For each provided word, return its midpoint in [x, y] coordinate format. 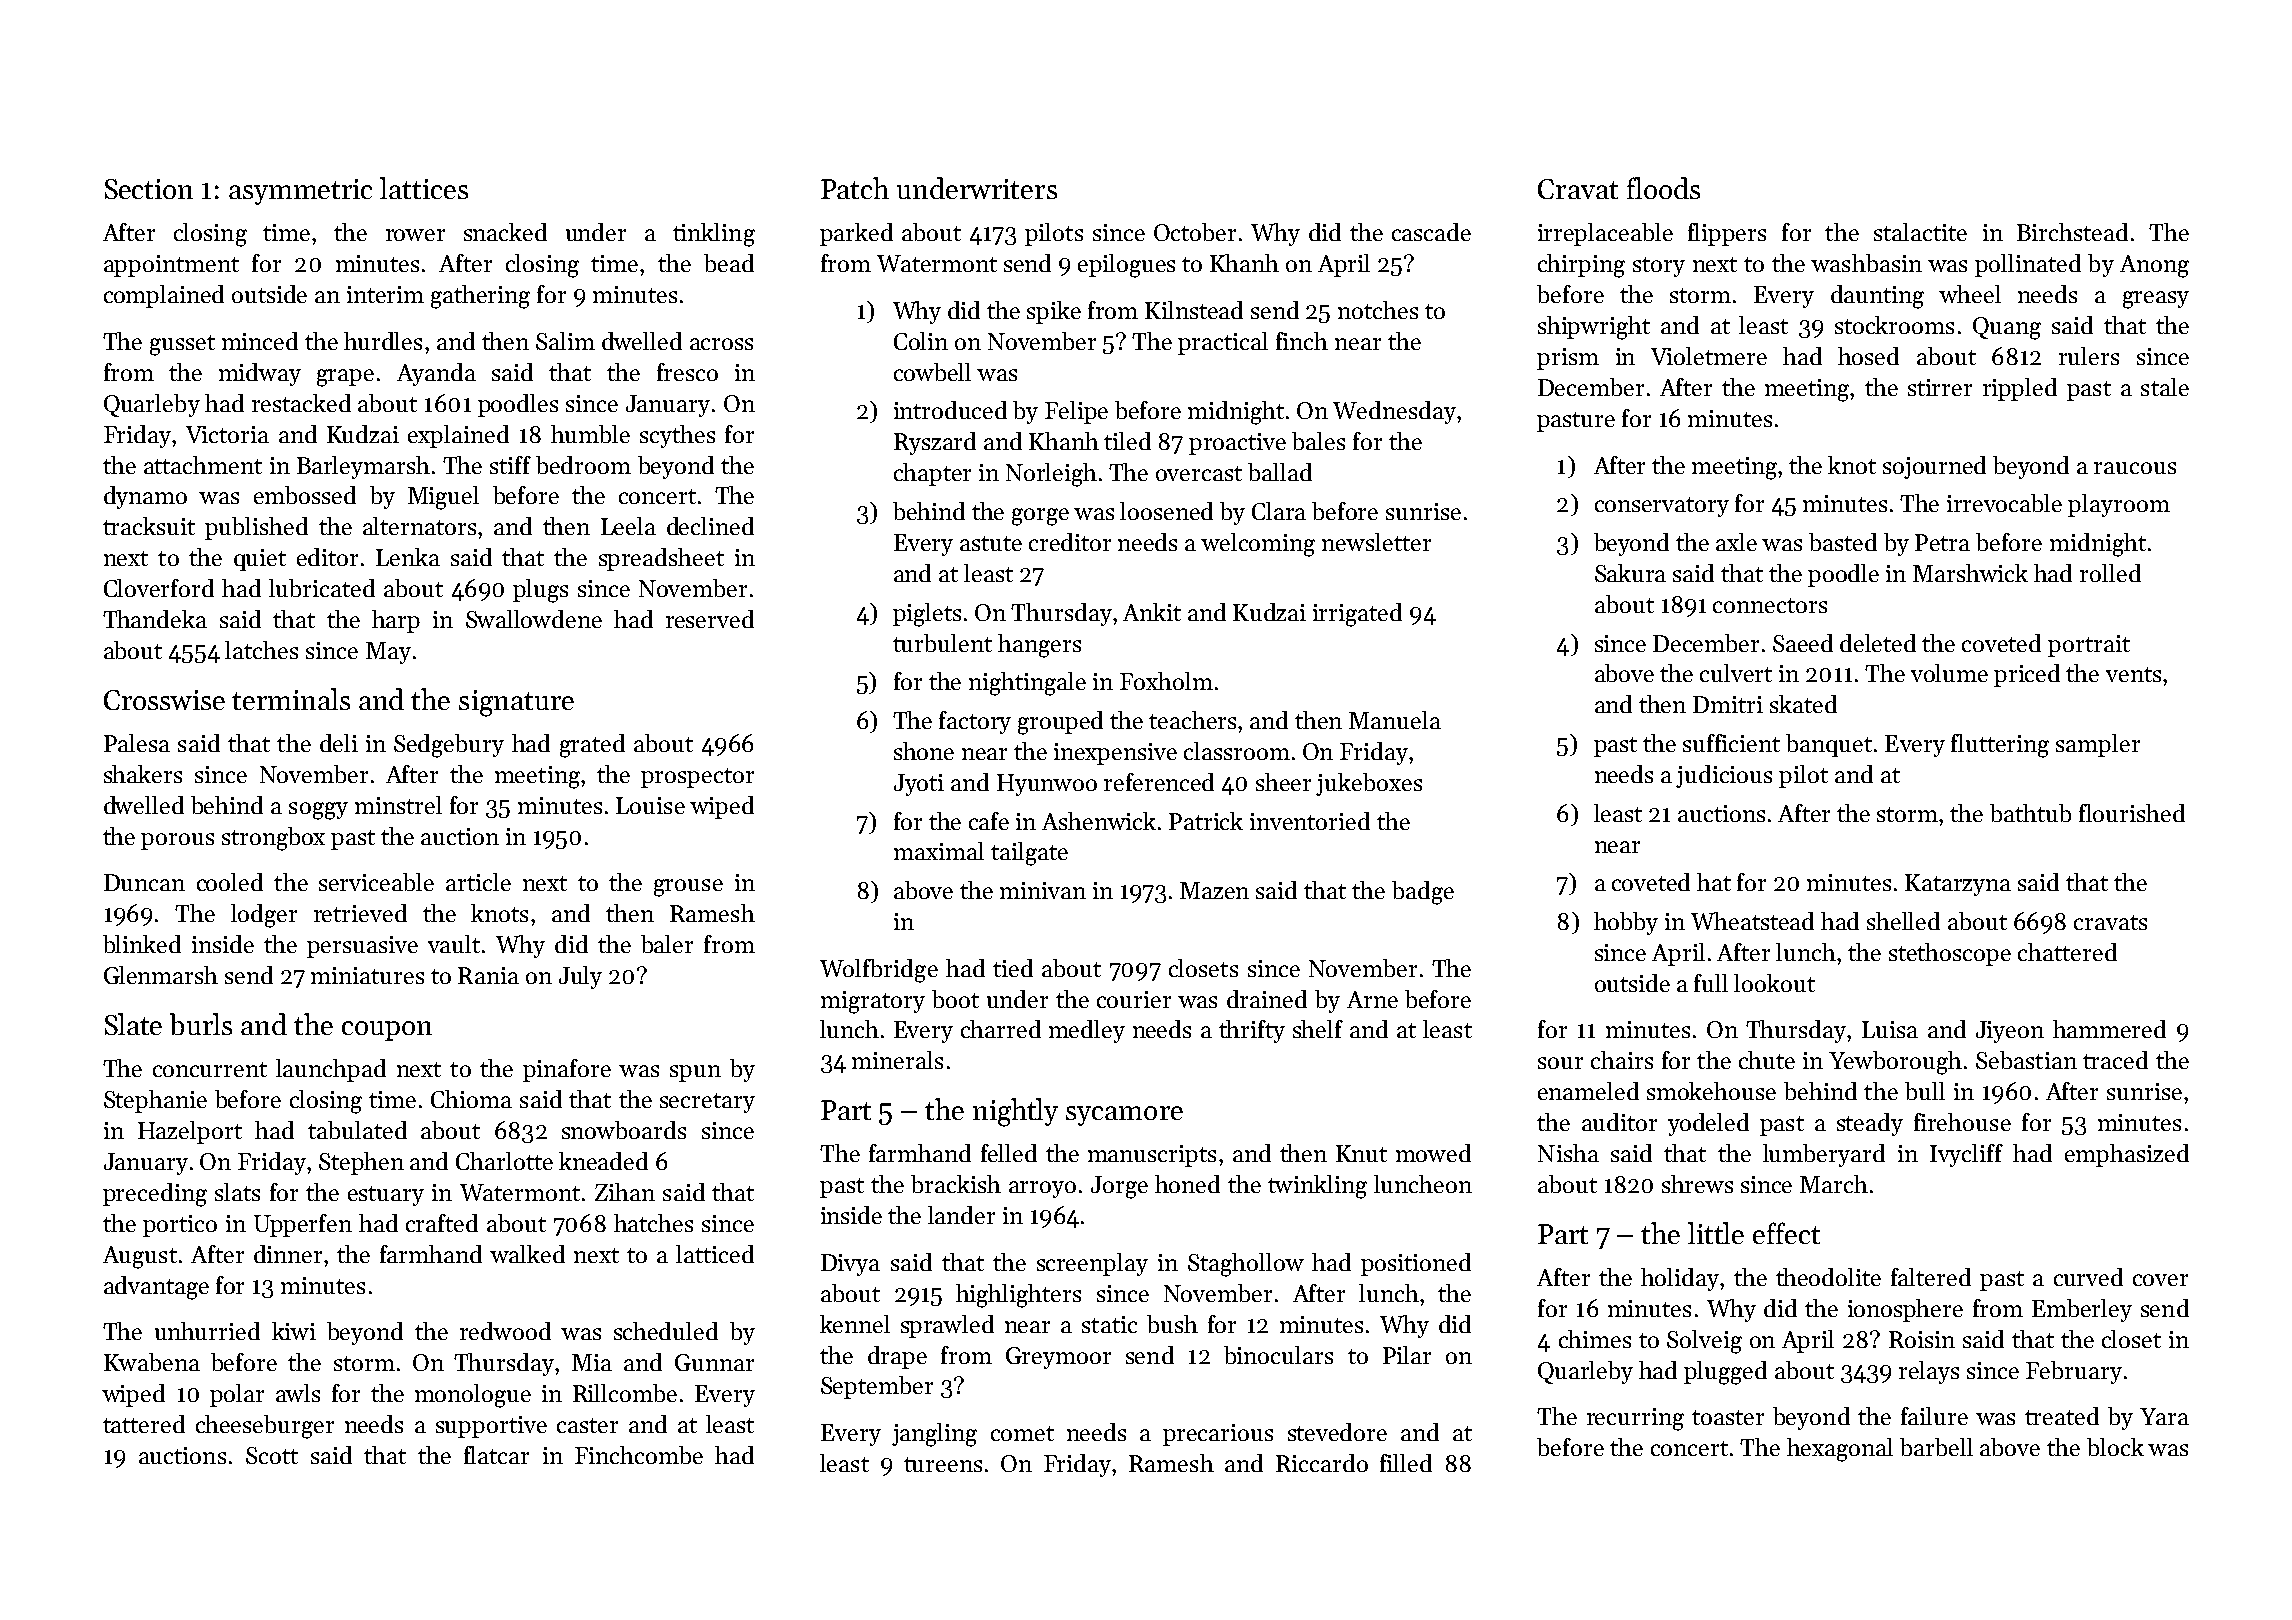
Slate [133, 1024]
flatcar [496, 1455]
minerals [897, 1060]
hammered [2109, 1029]
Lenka [408, 557]
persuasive [362, 947]
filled [1406, 1463]
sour [1560, 1063]
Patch [855, 188]
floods [1663, 188]
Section [149, 189]
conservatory [1662, 507]
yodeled [1708, 1124]
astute [991, 543]
